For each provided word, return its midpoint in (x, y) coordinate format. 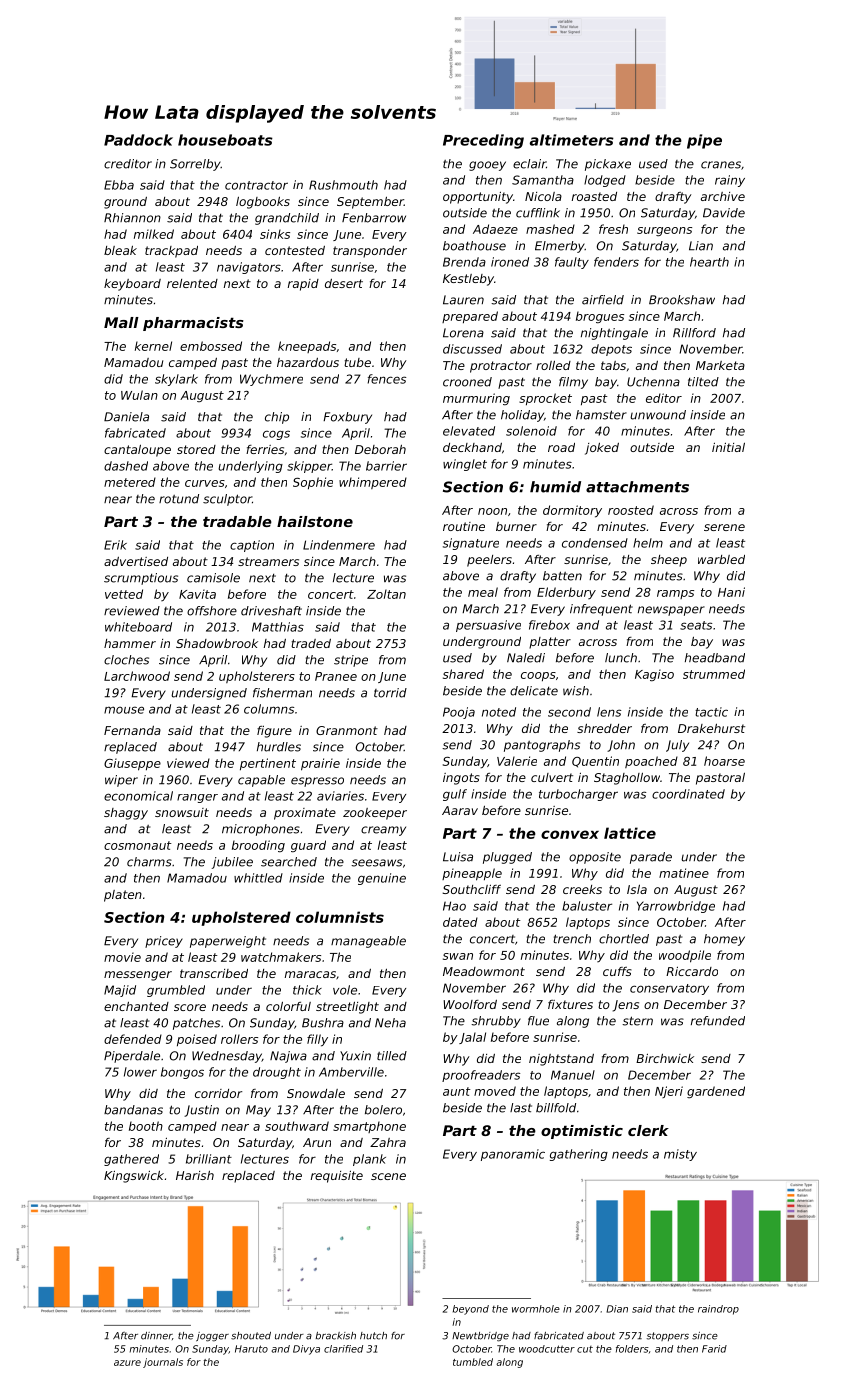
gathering (579, 1155)
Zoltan (386, 594)
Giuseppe (132, 764)
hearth (709, 262)
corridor (218, 1093)
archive (723, 196)
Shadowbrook (217, 643)
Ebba (119, 185)
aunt (457, 1091)
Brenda (464, 262)
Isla (637, 889)
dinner (156, 1336)
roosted (631, 510)
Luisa (458, 857)
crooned (467, 382)
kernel (153, 346)
